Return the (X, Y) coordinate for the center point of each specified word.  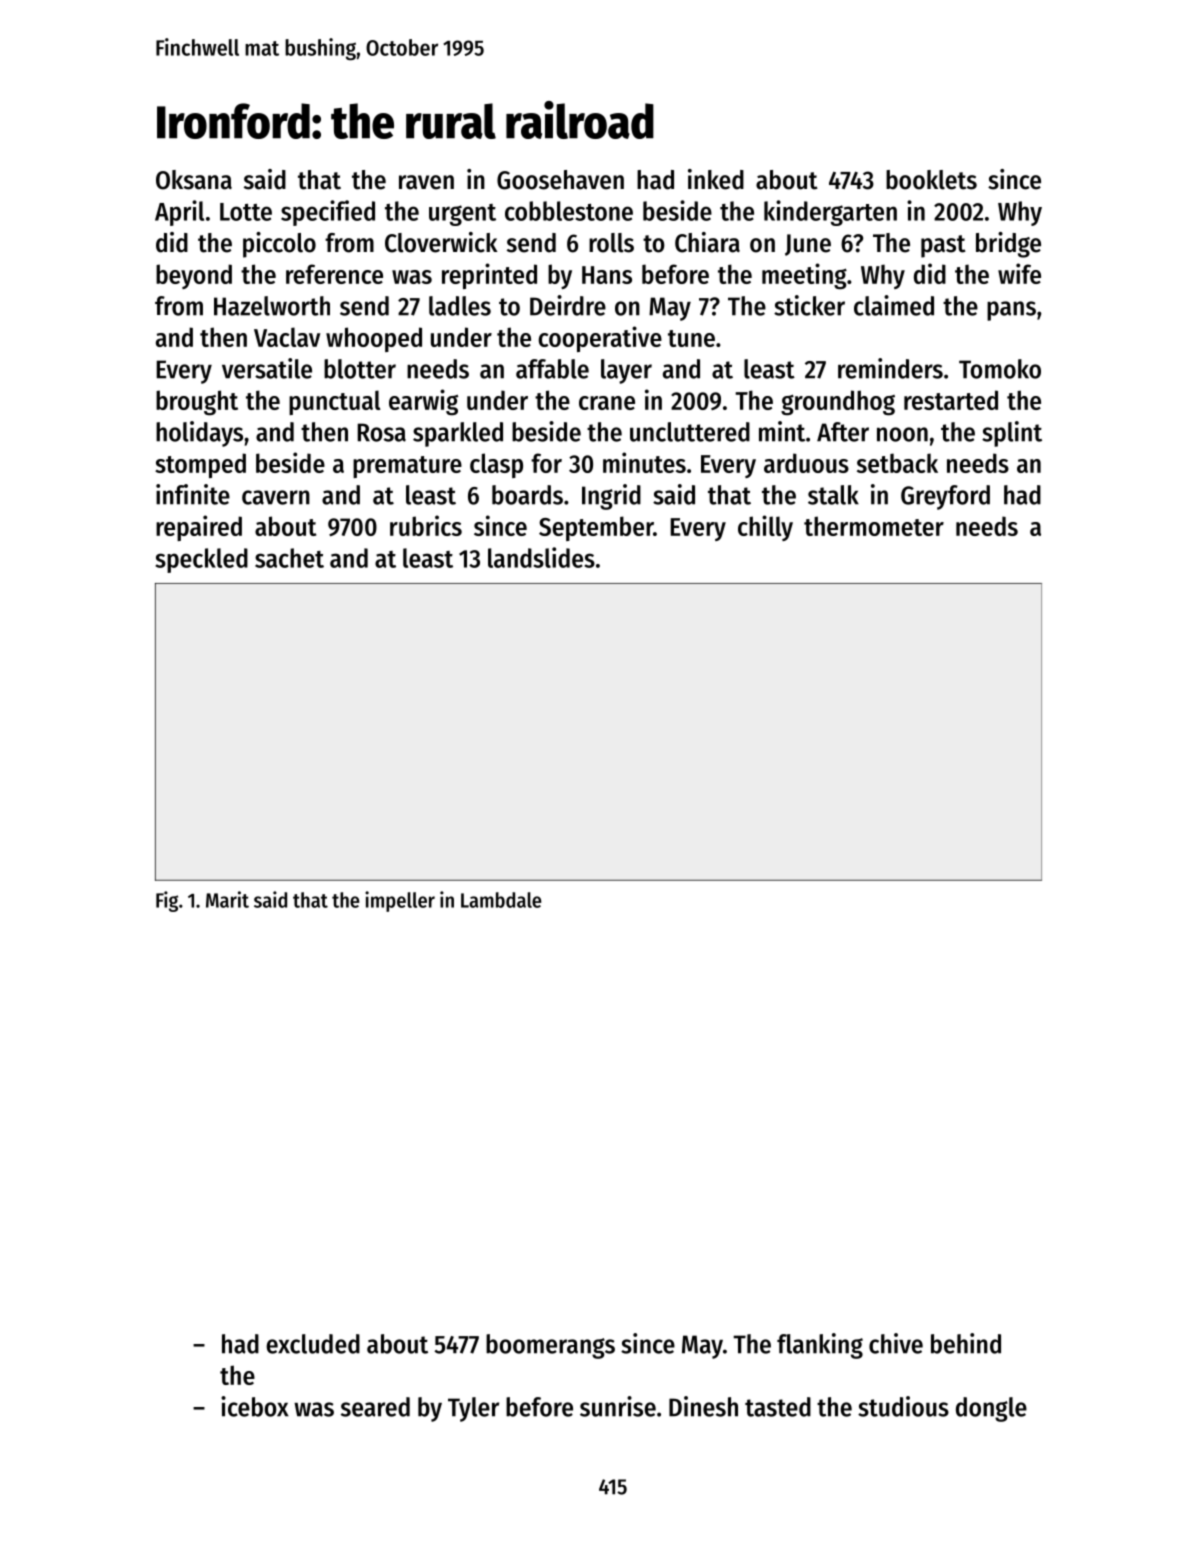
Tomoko (1000, 369)
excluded (313, 1344)
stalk (833, 495)
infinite (193, 494)
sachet (289, 558)
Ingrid (611, 497)
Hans (607, 275)
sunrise (618, 1406)
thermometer (874, 526)
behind (966, 1343)
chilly (765, 528)
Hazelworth (272, 306)
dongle (991, 1409)
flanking (820, 1346)
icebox (255, 1406)
